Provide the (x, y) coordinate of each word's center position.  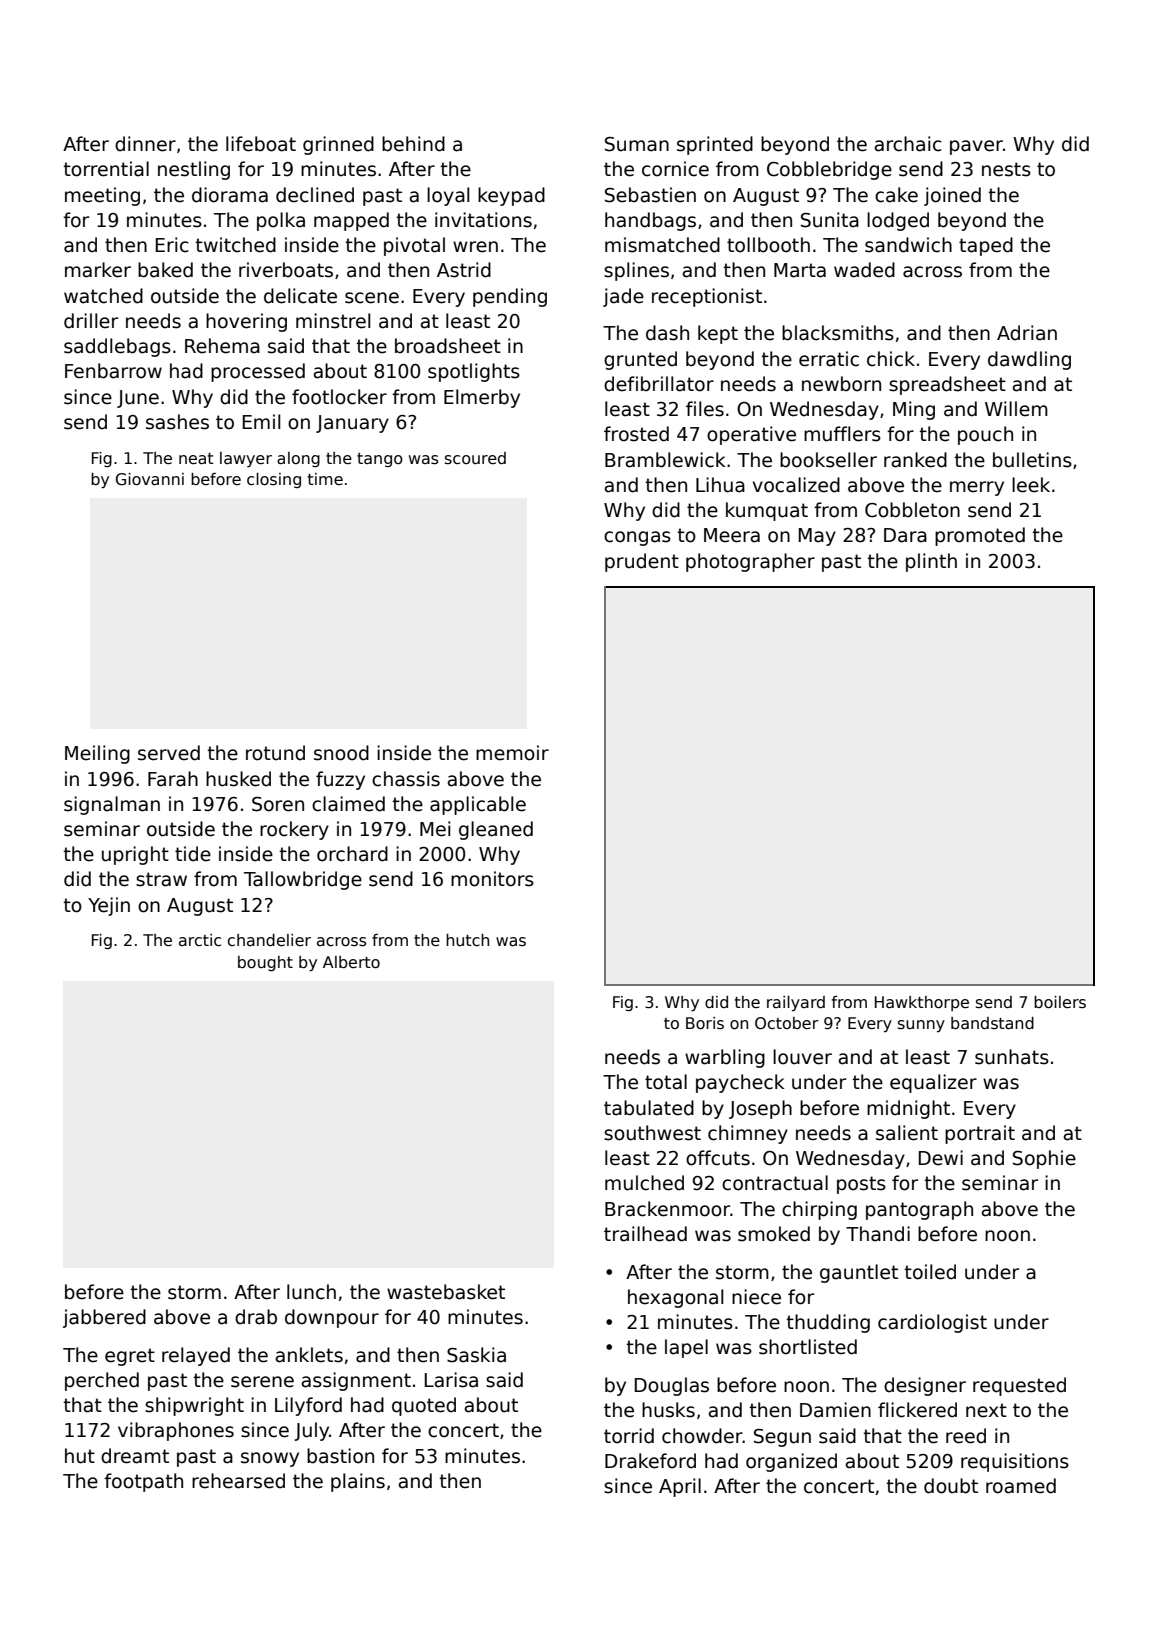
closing (274, 480)
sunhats (1012, 1057)
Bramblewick (665, 460)
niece (756, 1297)
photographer (750, 562)
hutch (467, 940)
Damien (835, 1410)
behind (413, 144)
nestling (194, 170)
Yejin (109, 906)
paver (976, 147)
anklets (309, 1355)
